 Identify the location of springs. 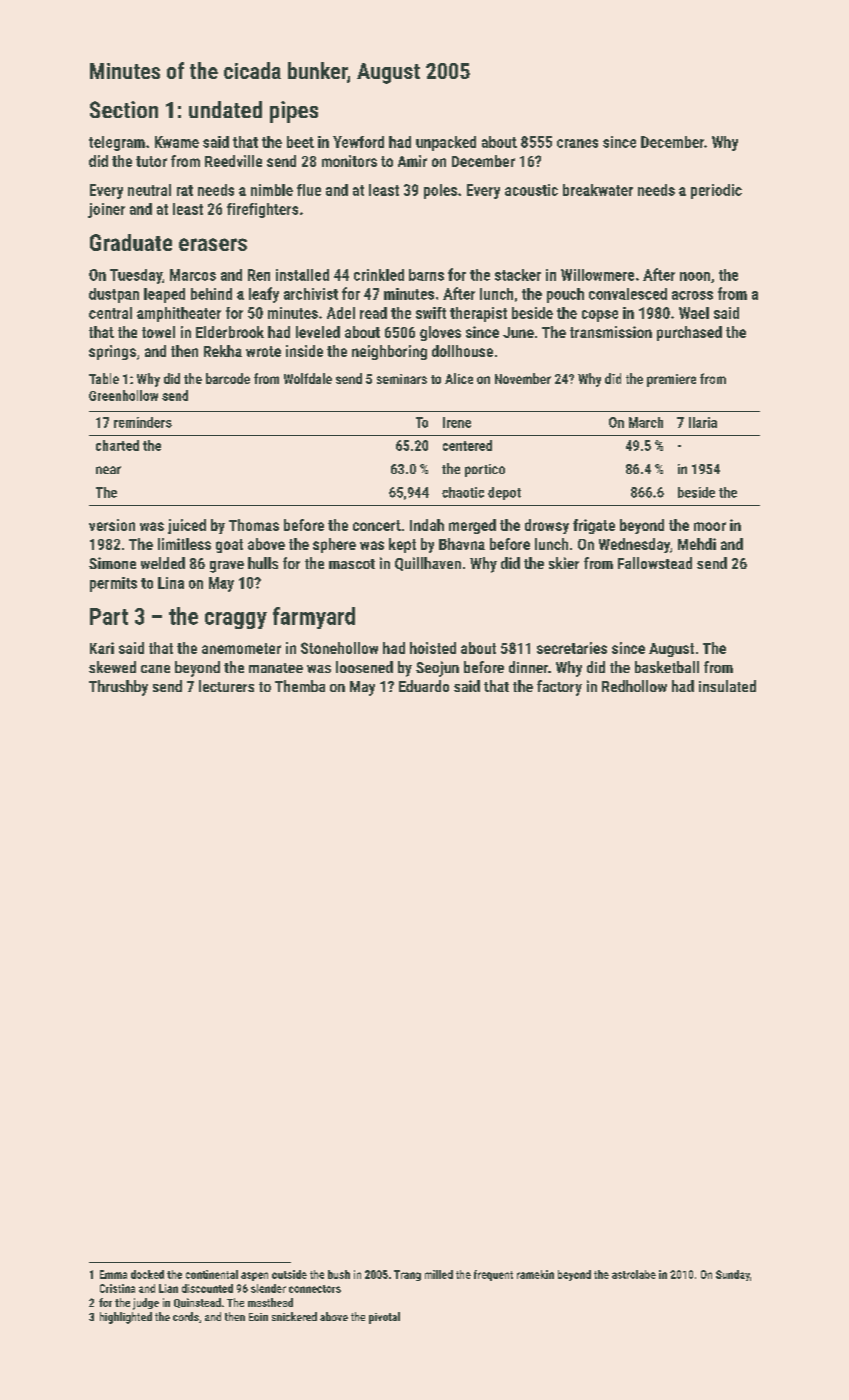
(112, 352).
